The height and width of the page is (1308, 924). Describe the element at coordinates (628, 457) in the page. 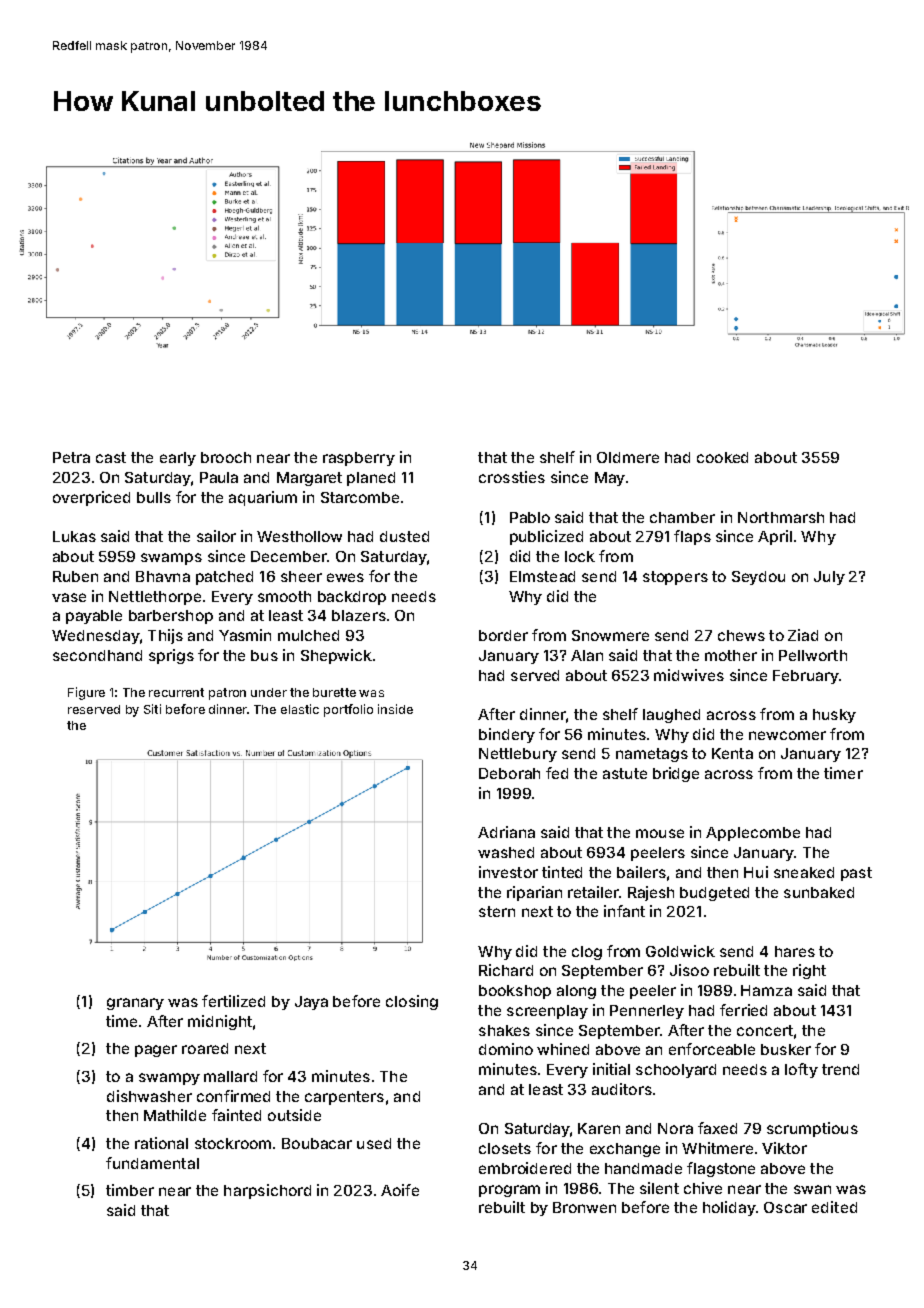

I see `Oldmere` at that location.
